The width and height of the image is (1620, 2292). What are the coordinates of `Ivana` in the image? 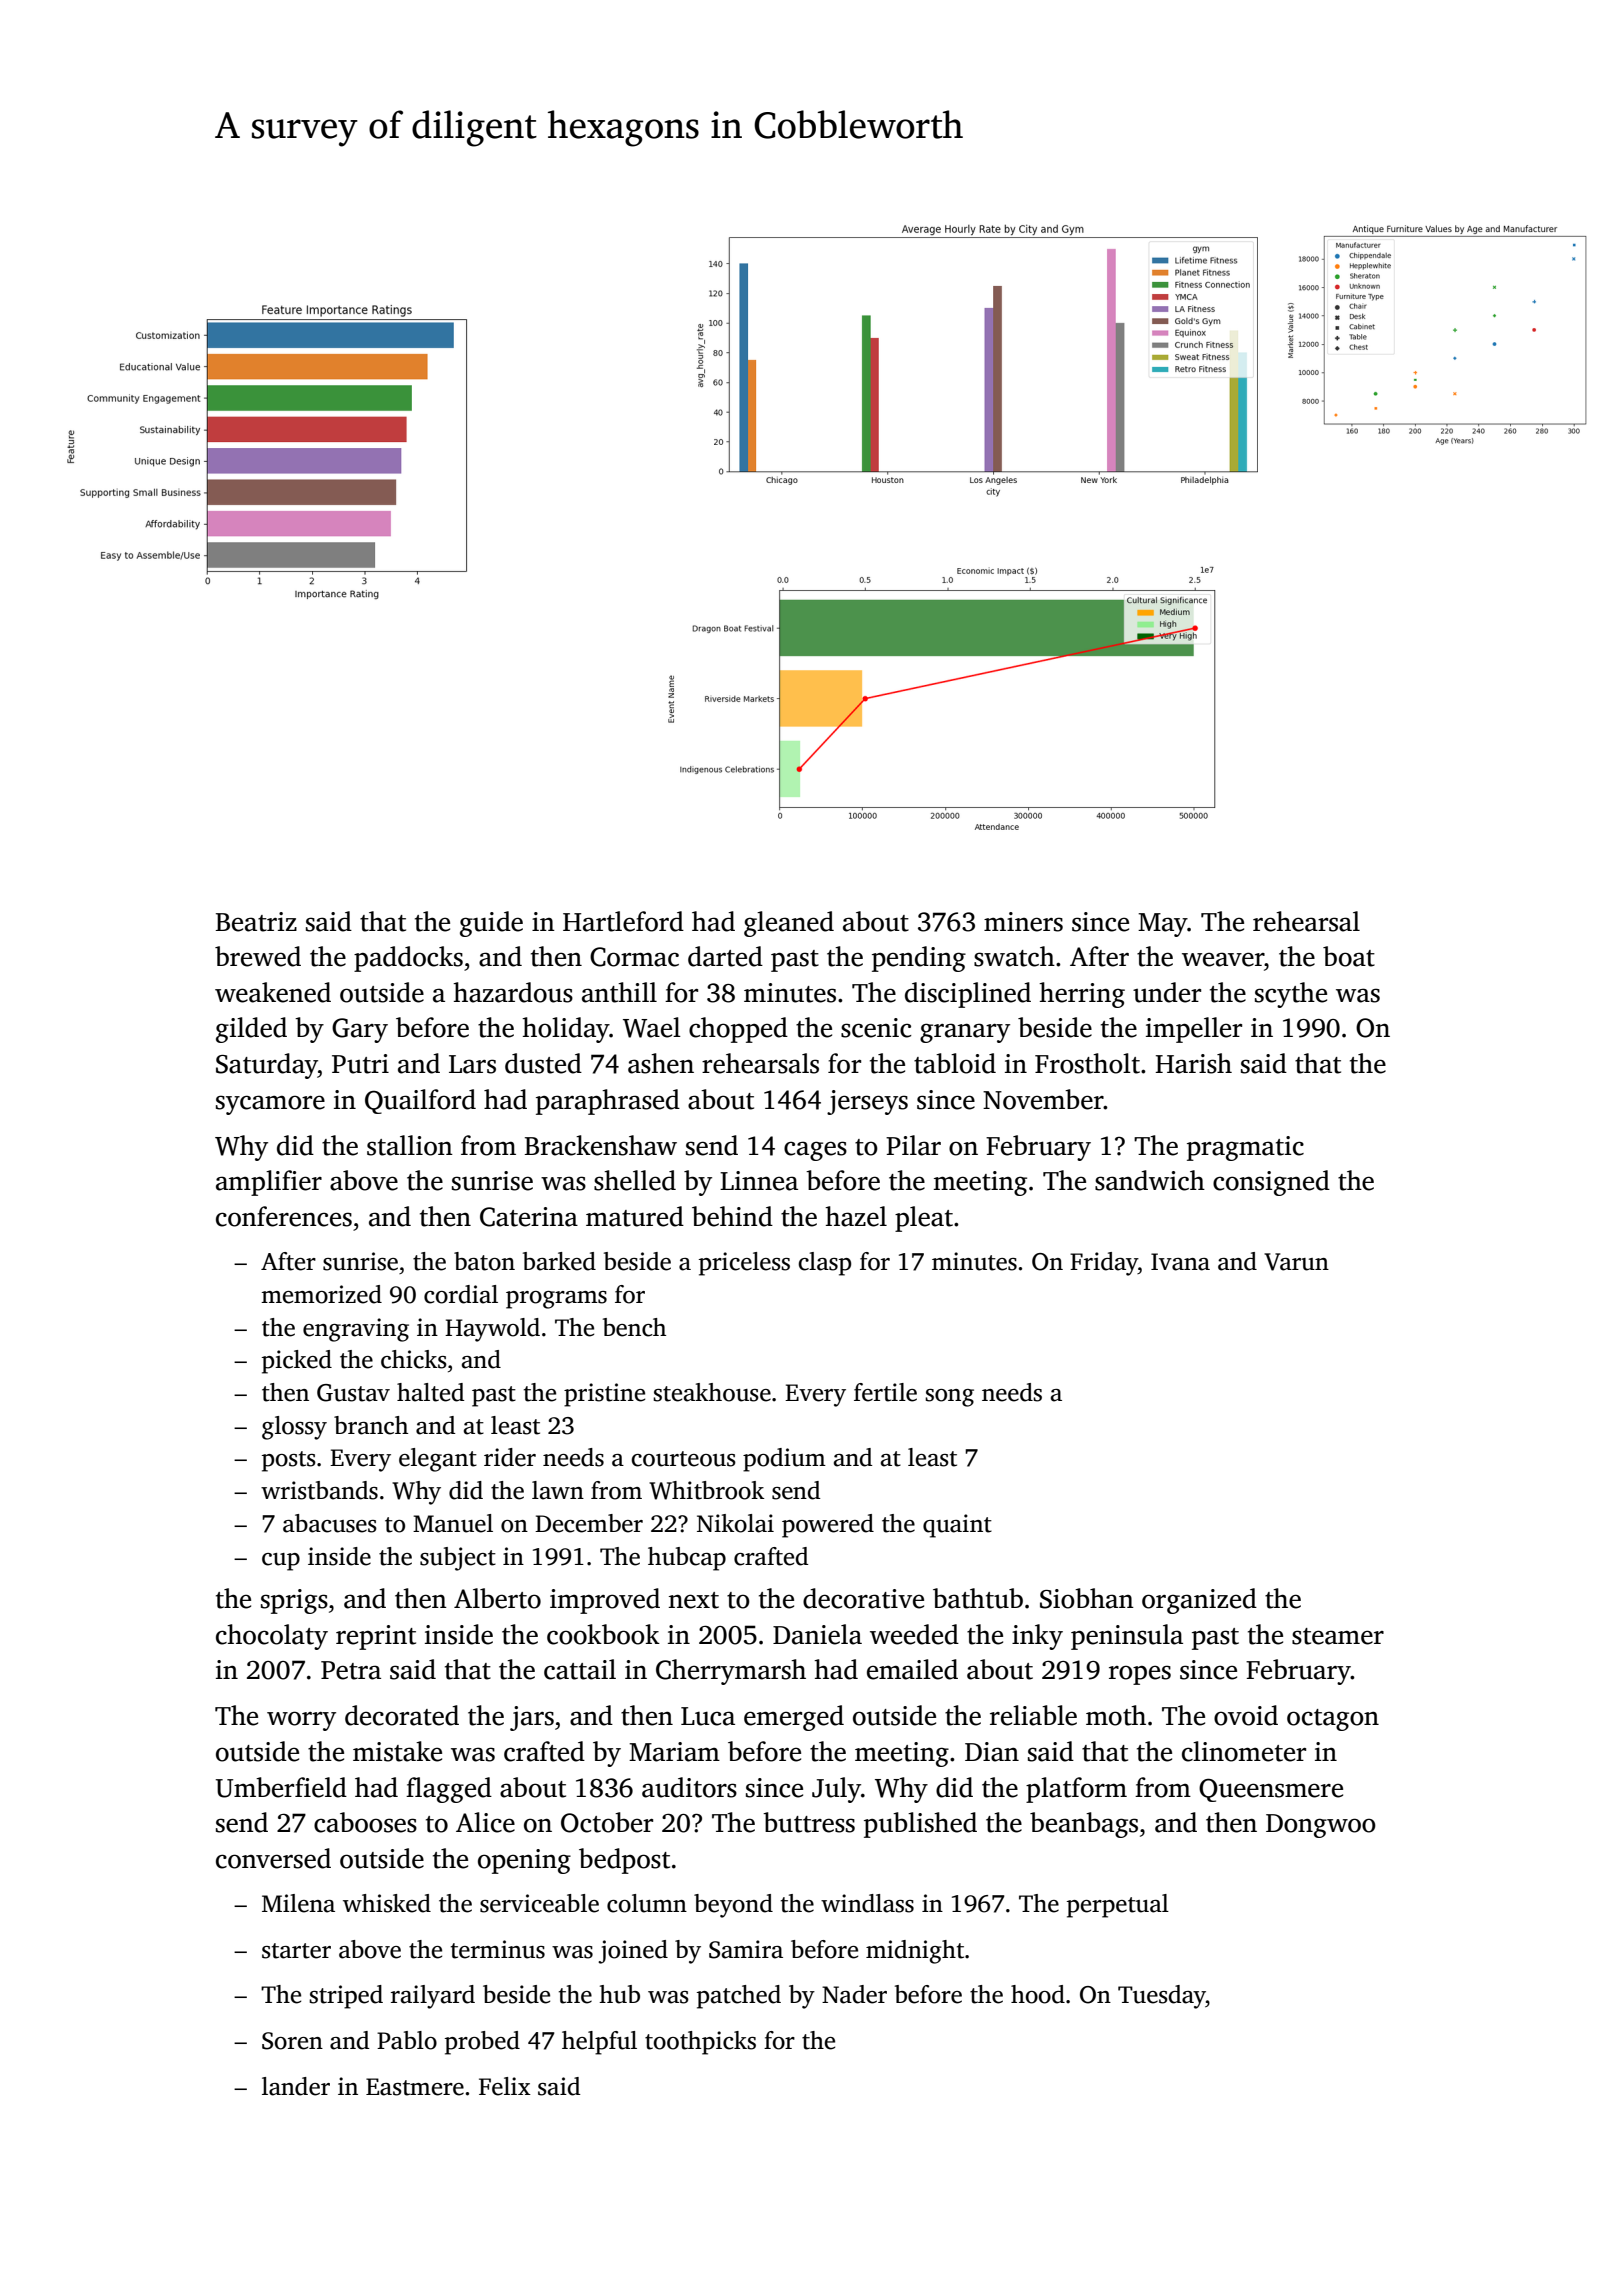 It's located at (1180, 1262).
